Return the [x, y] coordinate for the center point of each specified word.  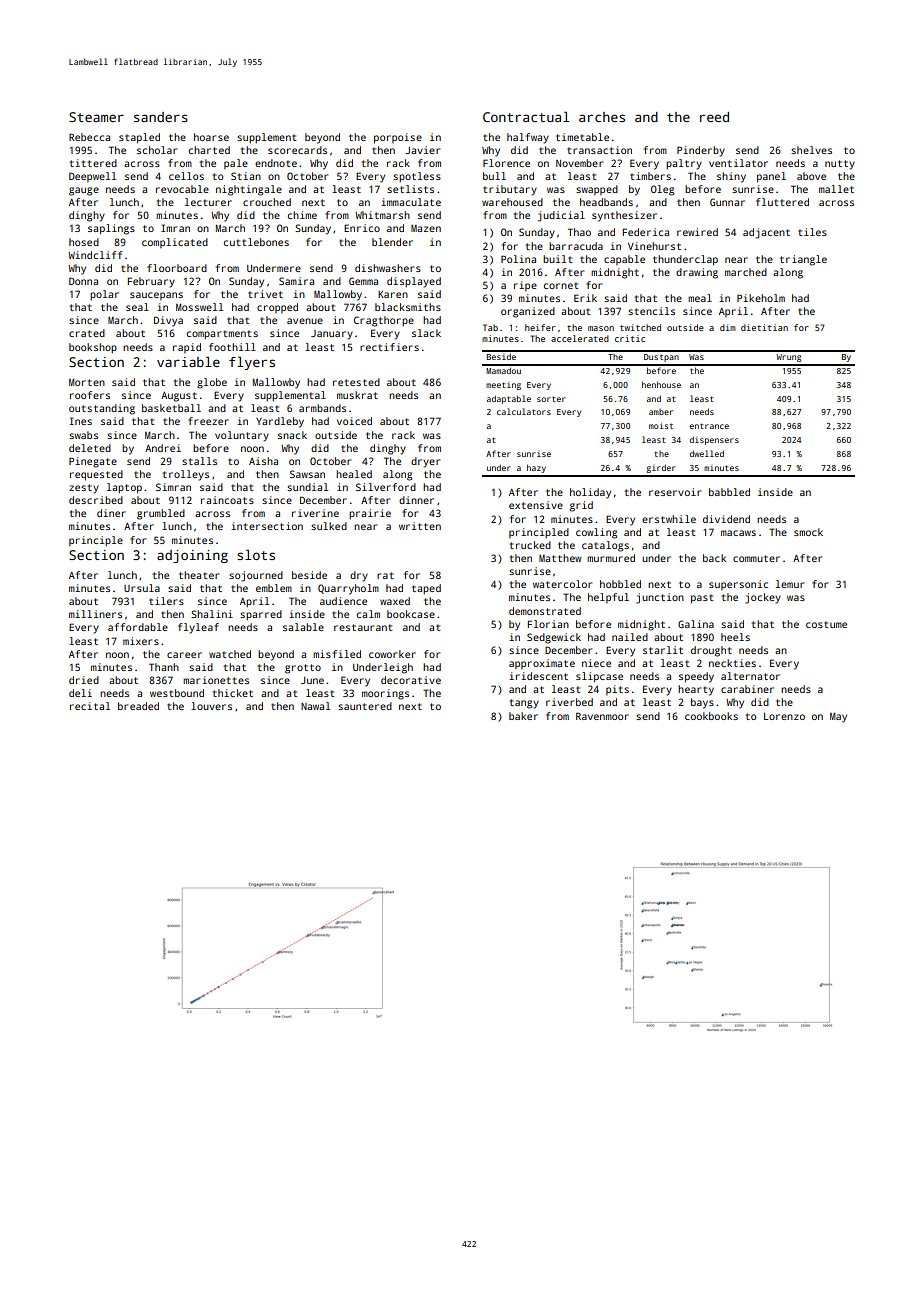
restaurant [363, 627]
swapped [597, 190]
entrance [709, 426]
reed [714, 117]
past [702, 599]
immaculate [411, 202]
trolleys [186, 475]
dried [84, 680]
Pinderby [701, 151]
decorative [411, 680]
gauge [84, 191]
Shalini [212, 614]
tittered [93, 163]
